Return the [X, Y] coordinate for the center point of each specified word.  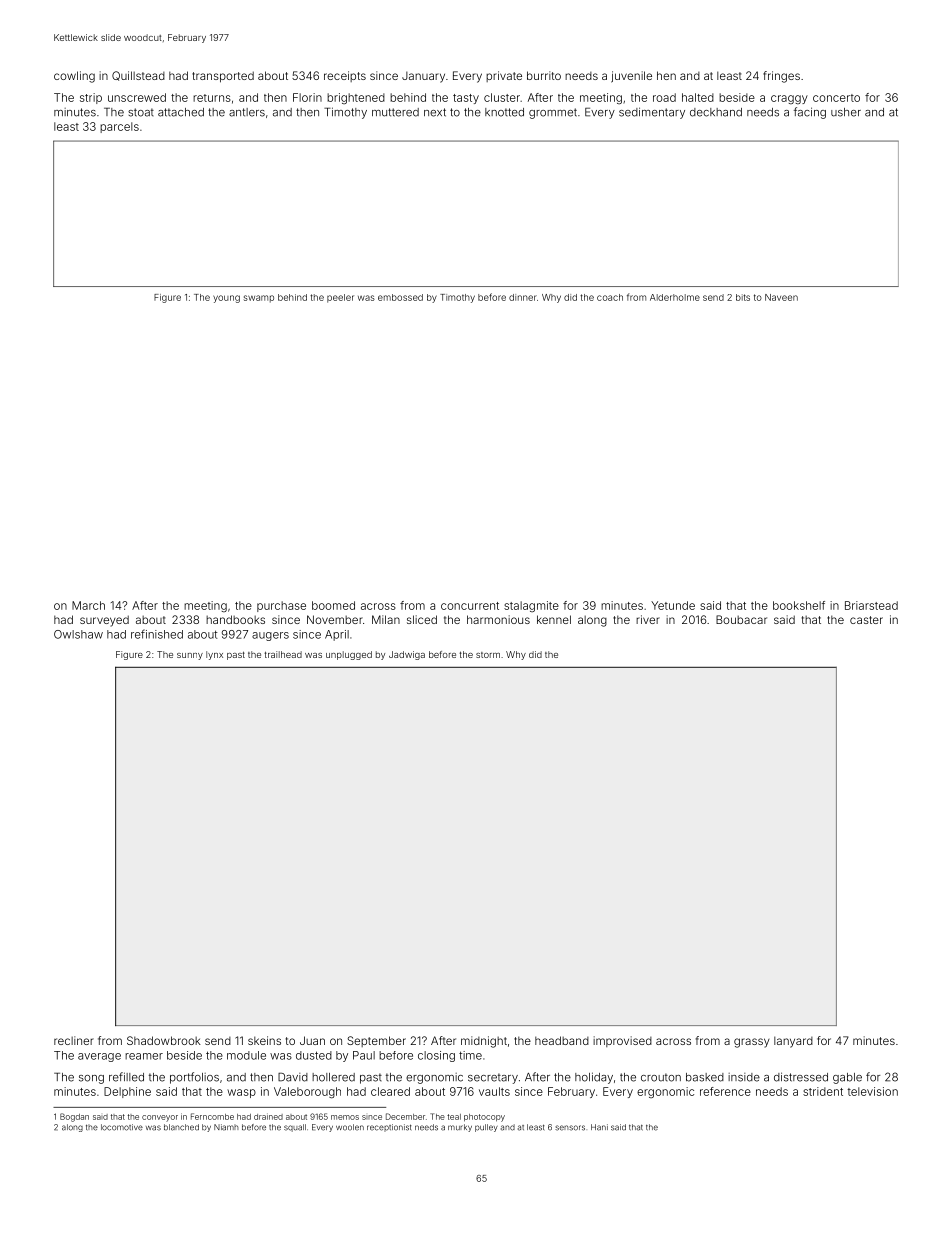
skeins [264, 1040]
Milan [386, 619]
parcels [119, 127]
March [88, 605]
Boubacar [741, 619]
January [423, 77]
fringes [781, 77]
